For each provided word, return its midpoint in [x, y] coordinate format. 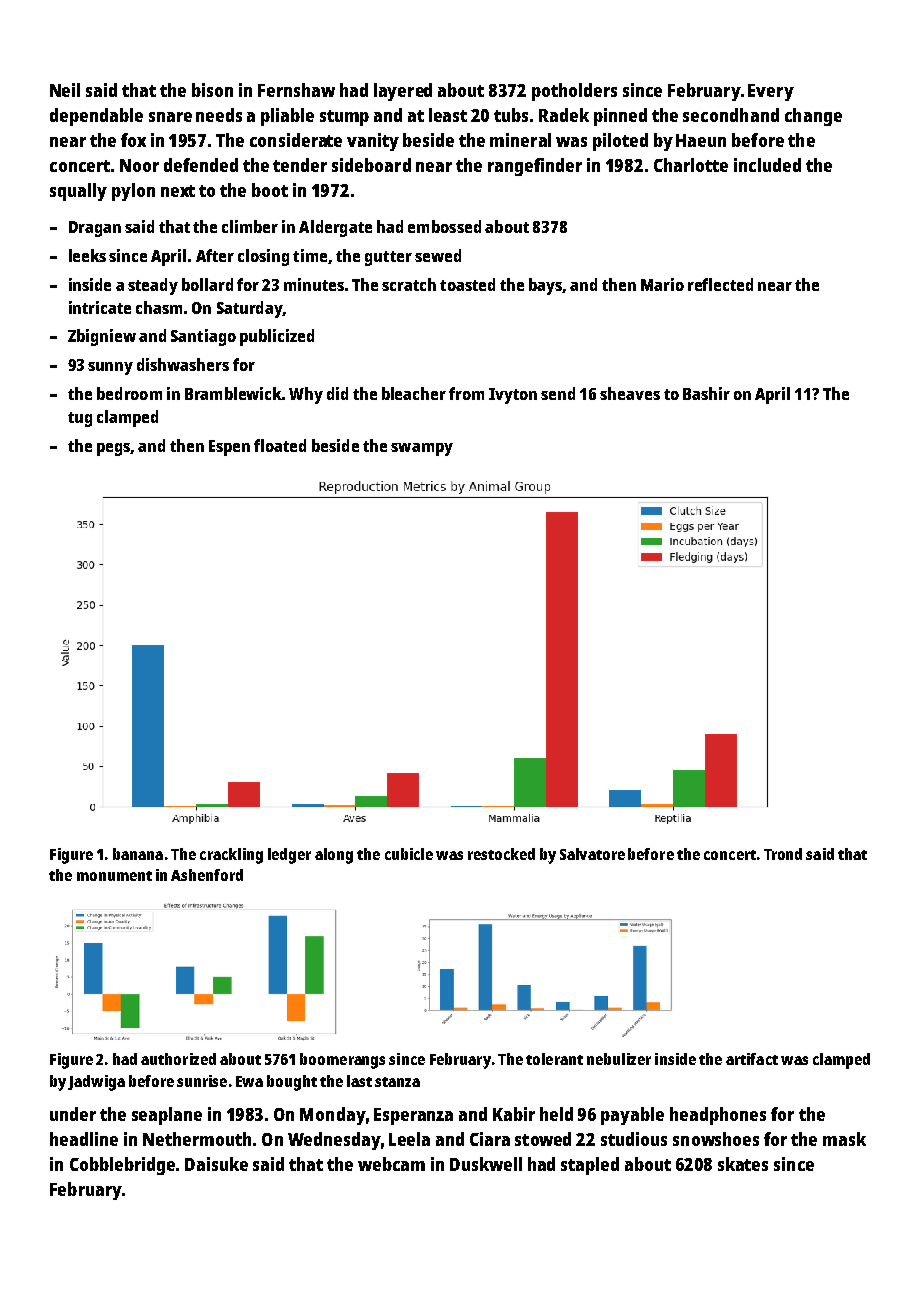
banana [138, 854]
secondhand [731, 115]
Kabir [514, 1114]
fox [133, 140]
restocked [501, 854]
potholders [574, 92]
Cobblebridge [123, 1166]
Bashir [706, 393]
